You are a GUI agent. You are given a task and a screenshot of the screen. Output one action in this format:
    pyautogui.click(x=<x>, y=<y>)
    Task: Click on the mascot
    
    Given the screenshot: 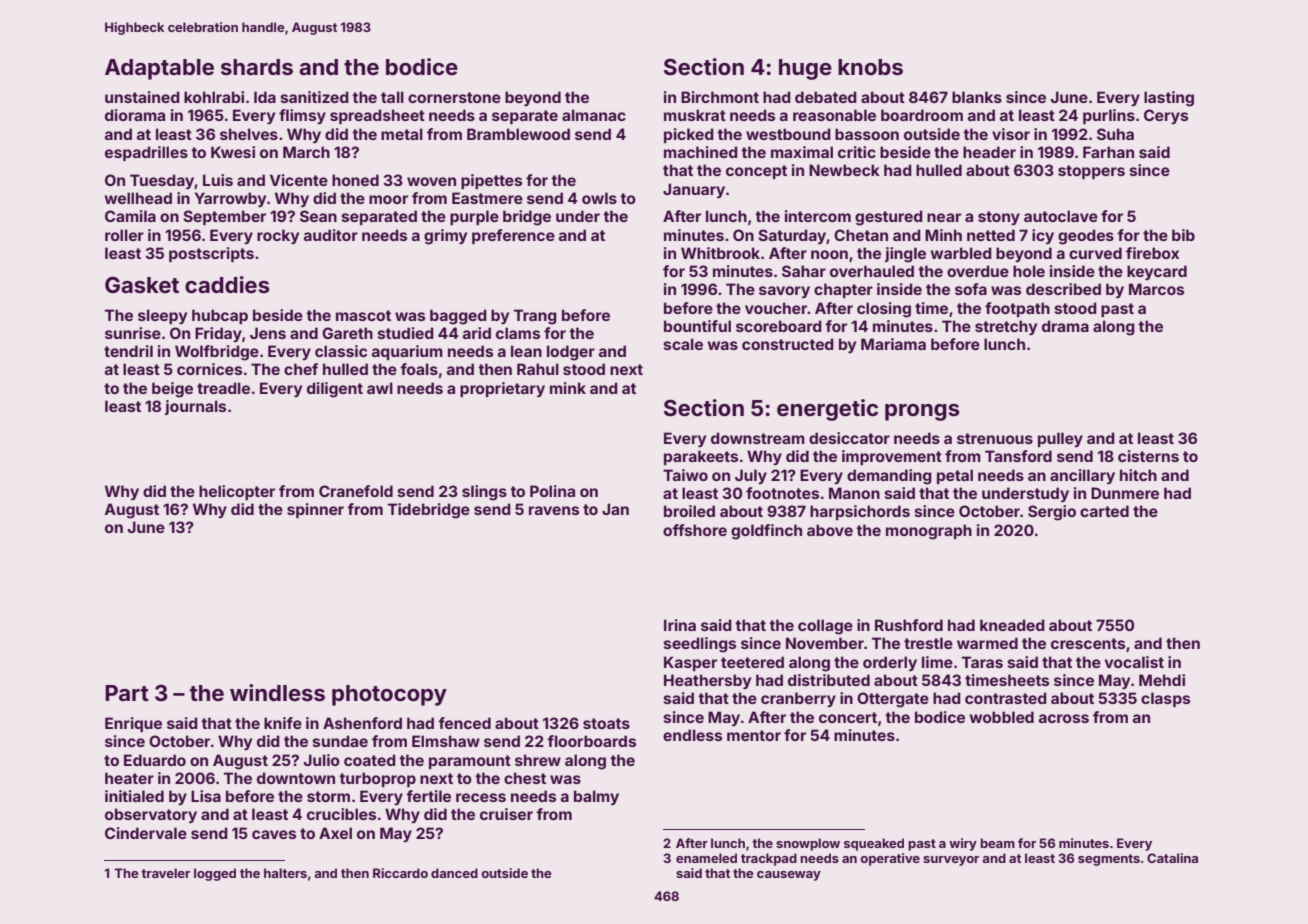 What is the action you would take?
    pyautogui.click(x=363, y=315)
